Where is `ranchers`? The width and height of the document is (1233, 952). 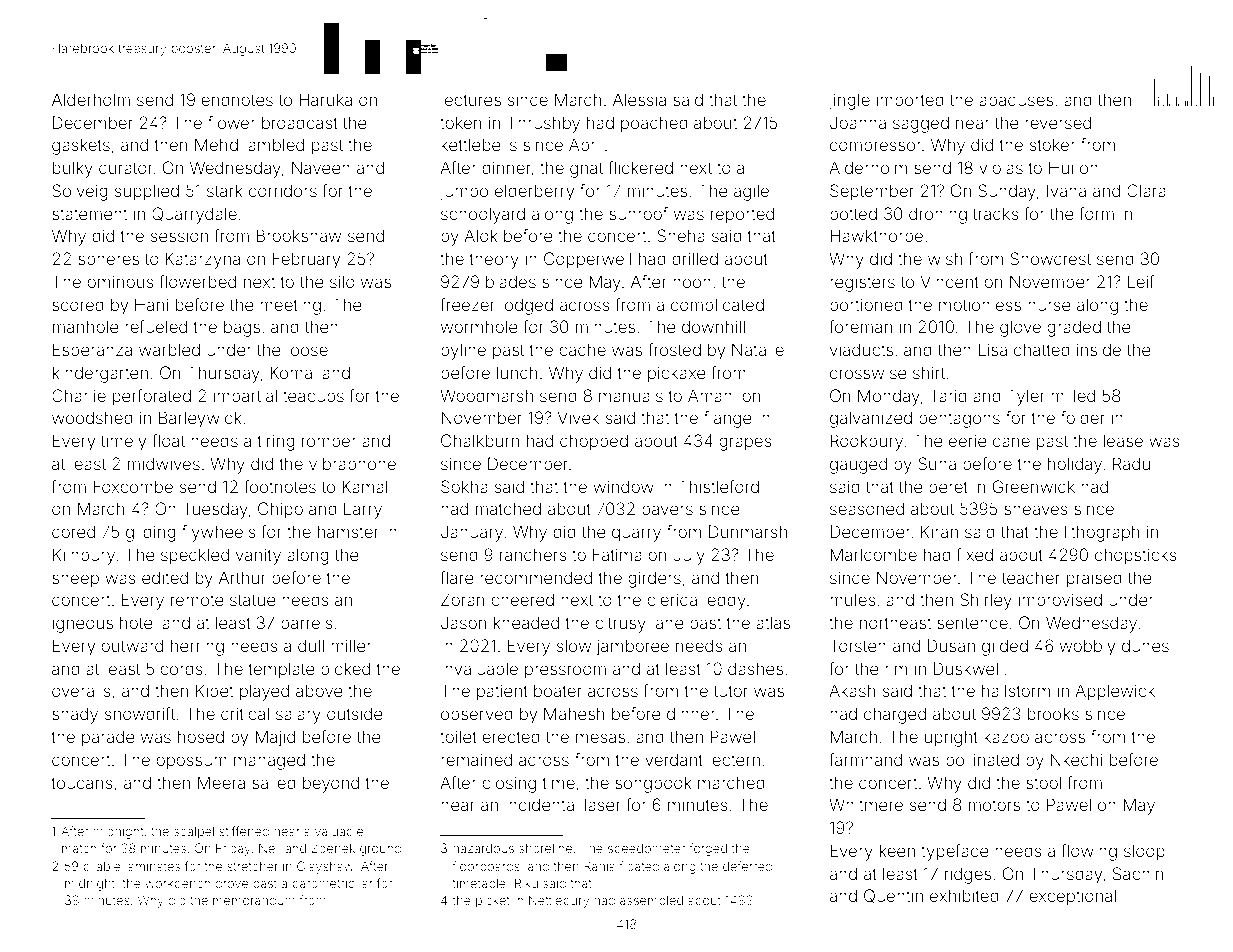
ranchers is located at coordinates (533, 554).
